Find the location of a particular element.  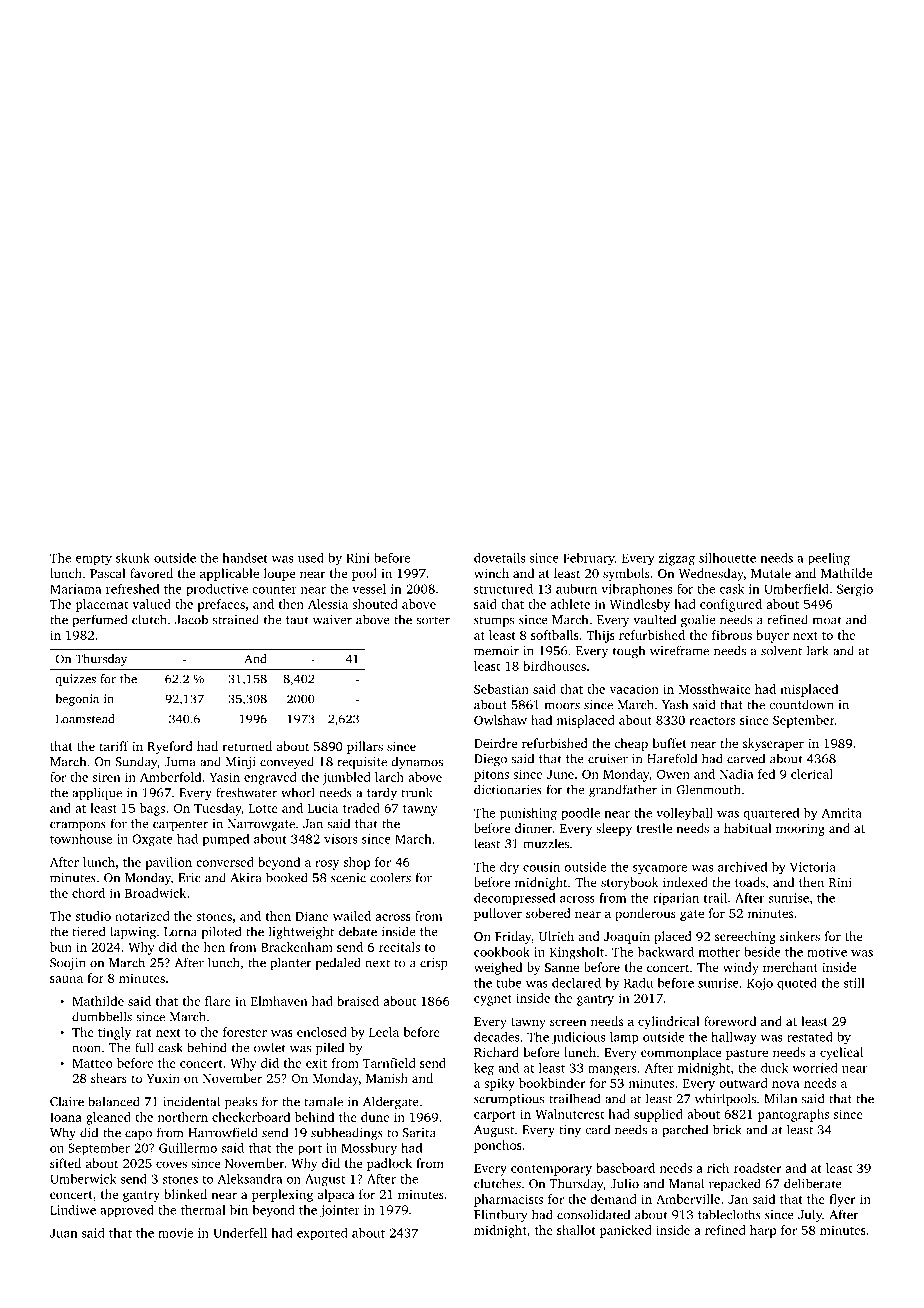

screen is located at coordinates (568, 1022).
